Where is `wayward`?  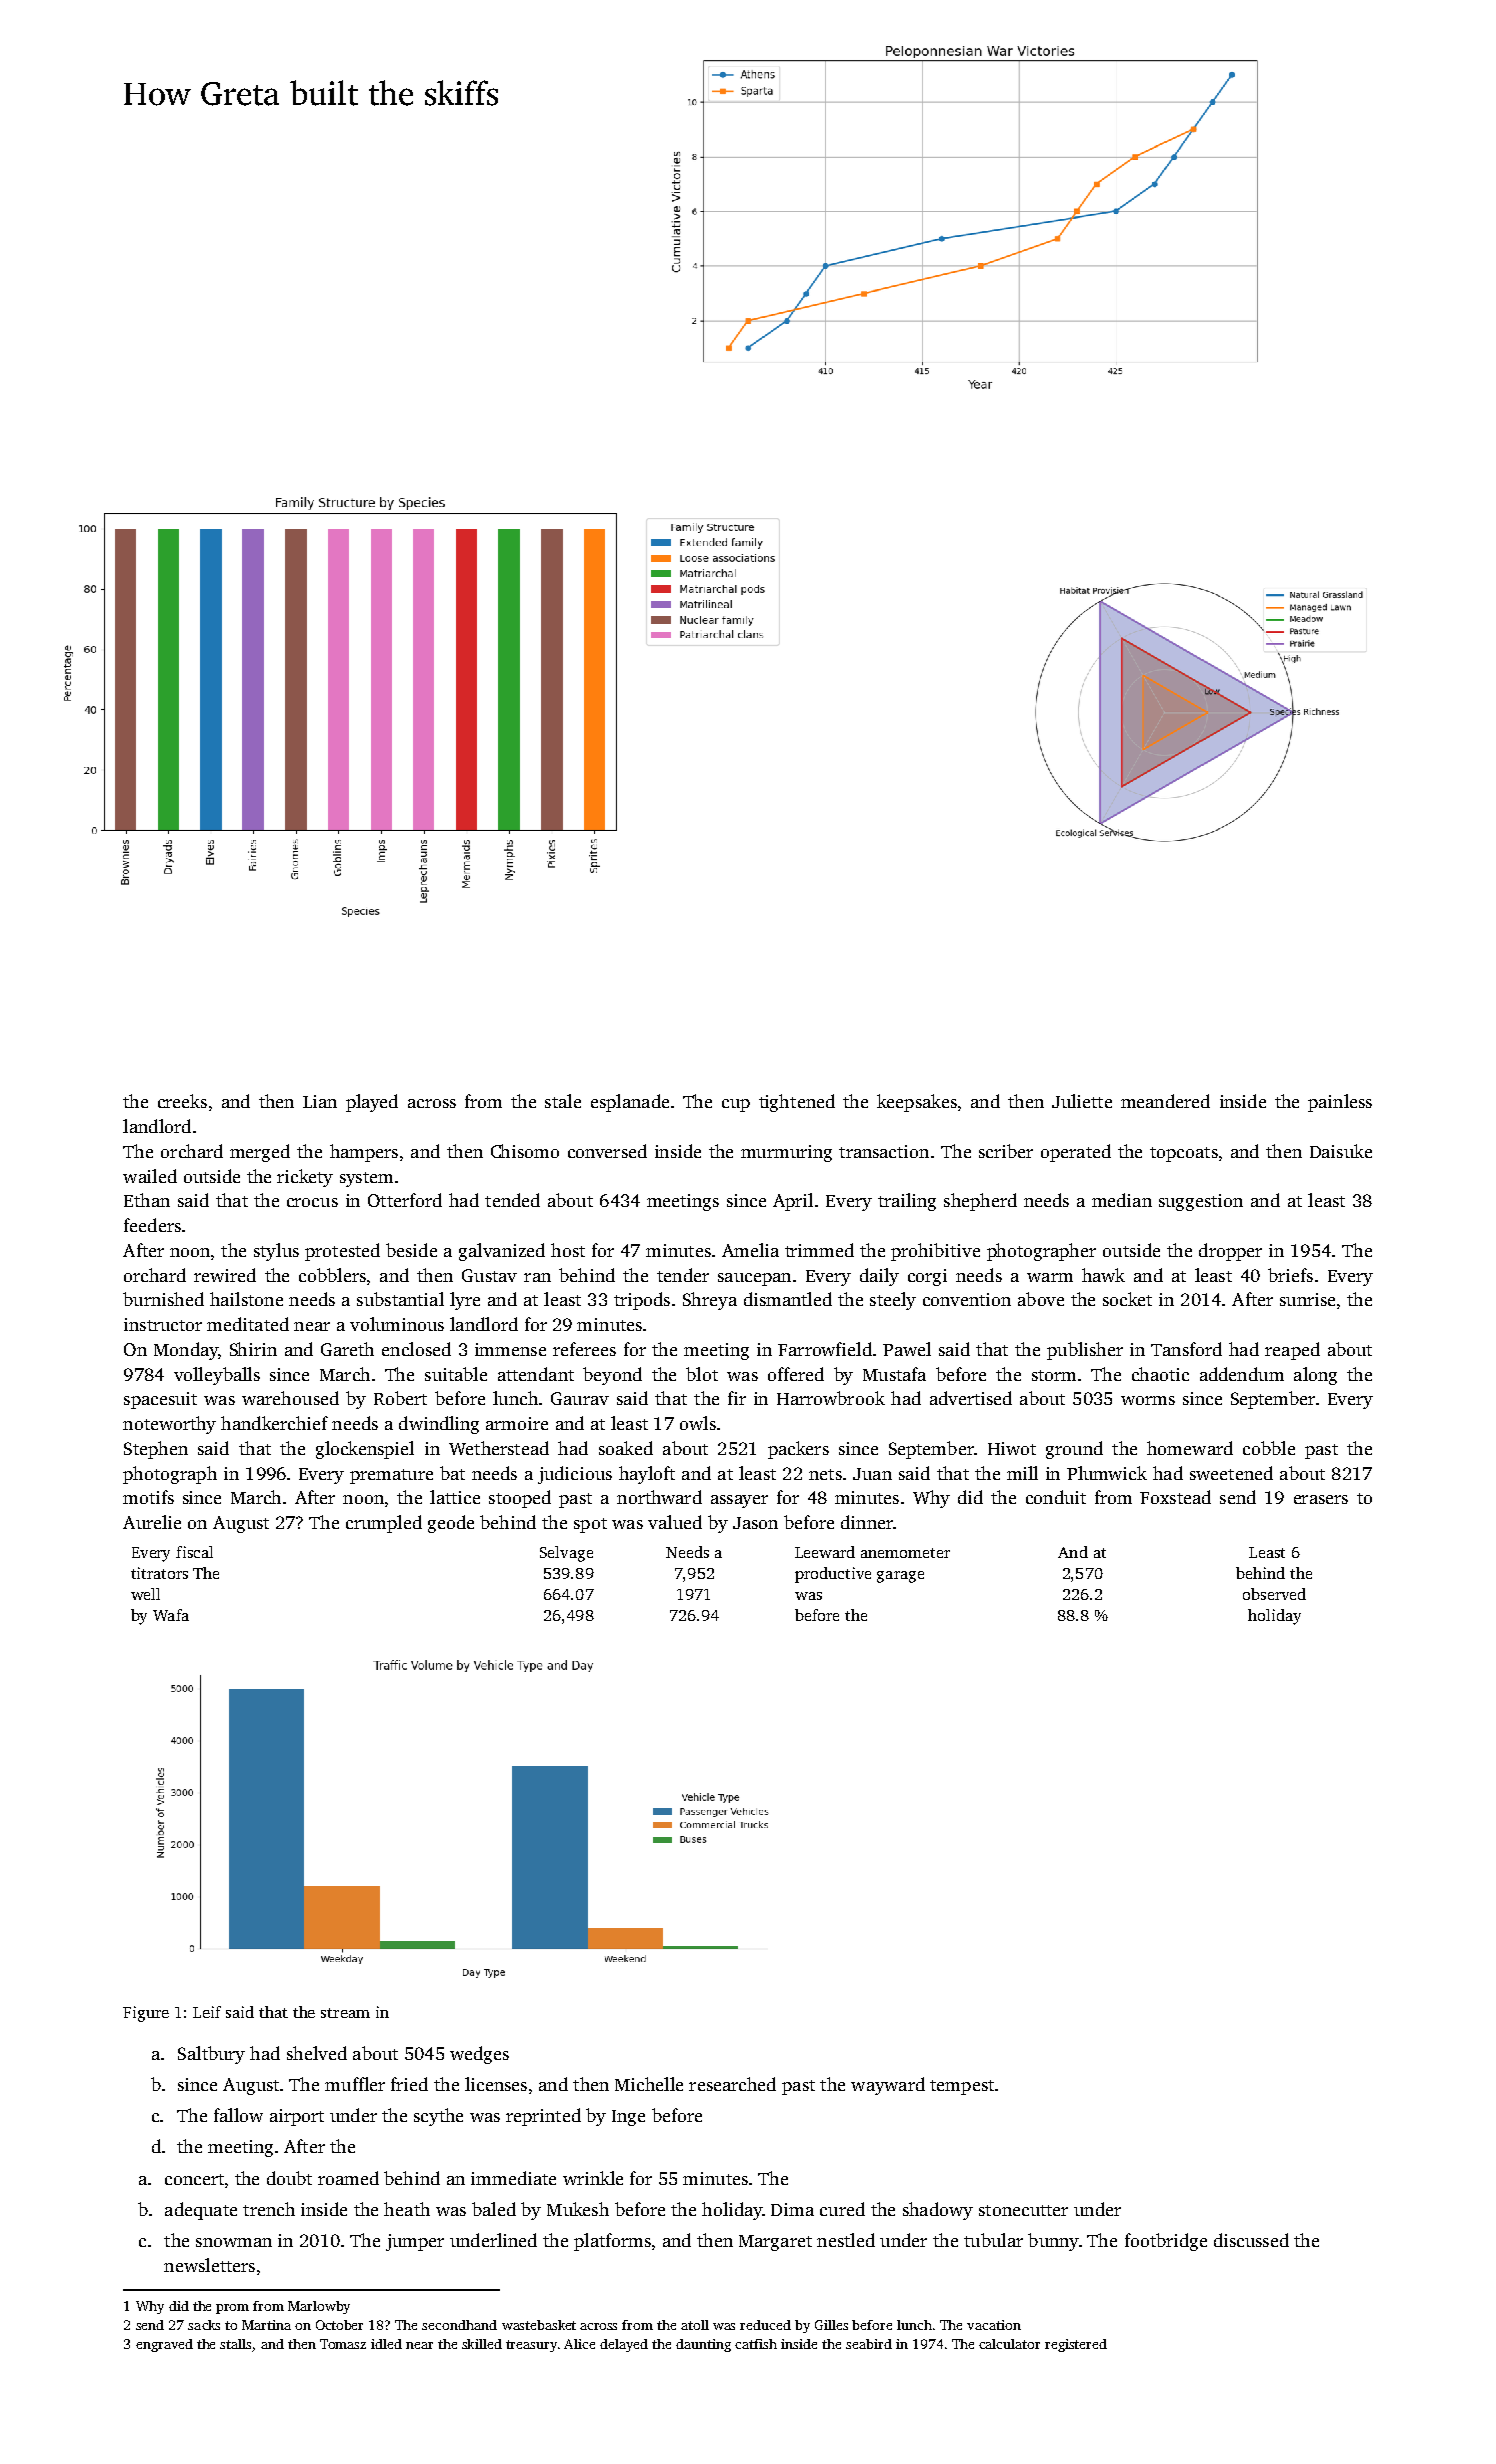
wayward is located at coordinates (888, 2086).
